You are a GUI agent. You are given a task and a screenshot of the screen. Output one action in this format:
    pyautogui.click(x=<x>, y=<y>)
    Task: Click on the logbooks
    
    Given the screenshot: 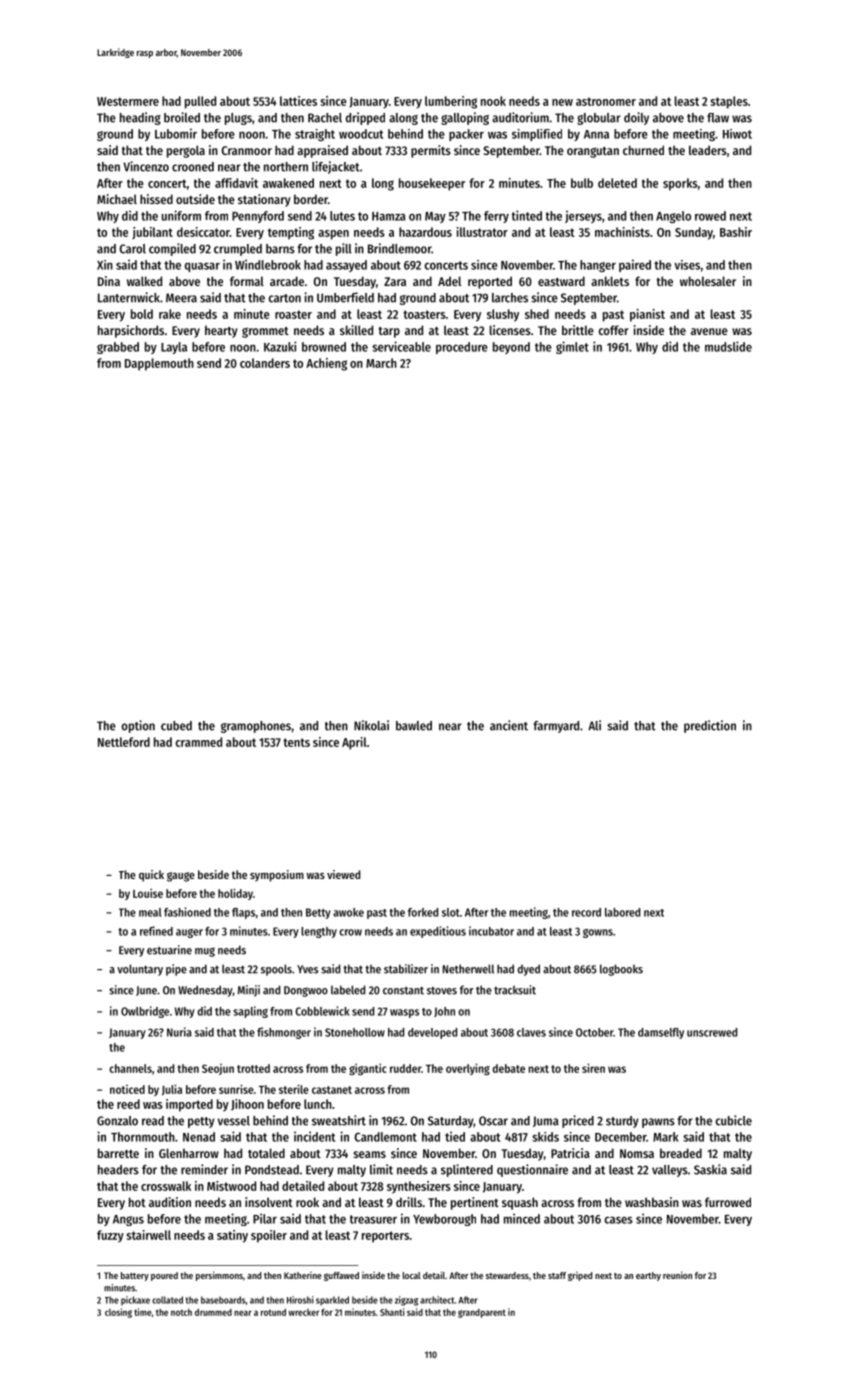 What is the action you would take?
    pyautogui.click(x=621, y=970)
